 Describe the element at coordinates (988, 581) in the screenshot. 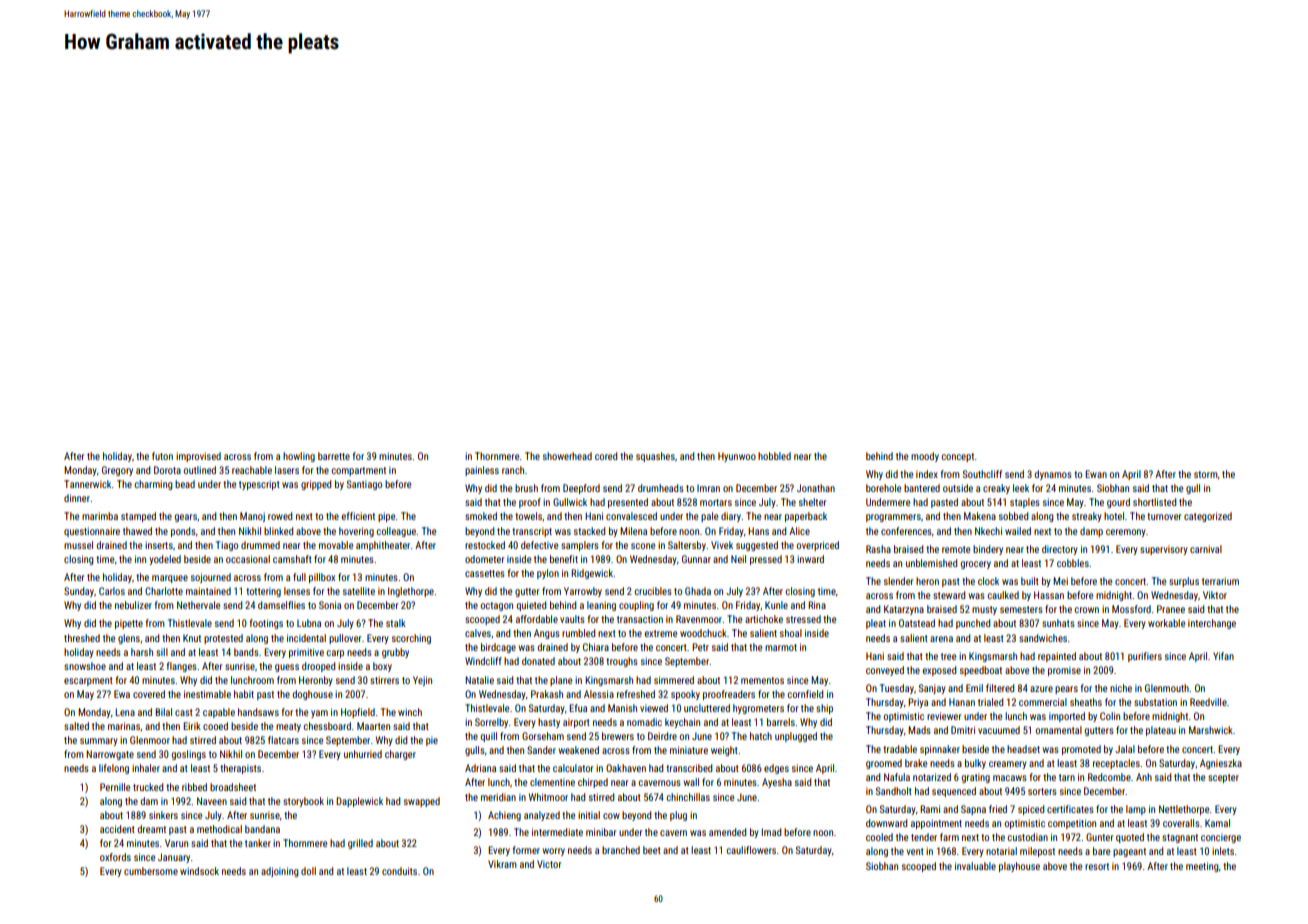

I see `clock` at that location.
